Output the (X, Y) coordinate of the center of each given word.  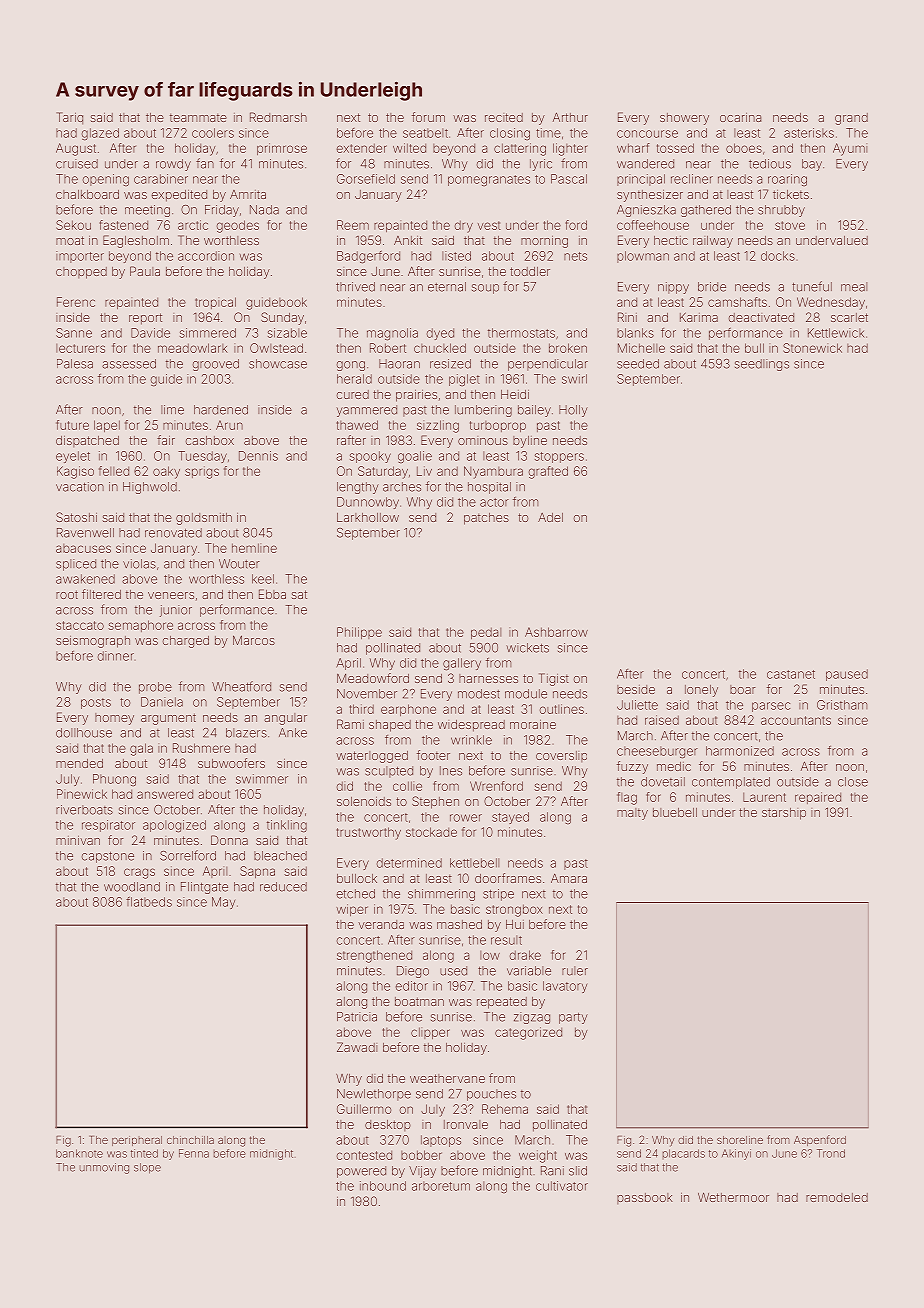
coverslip (561, 756)
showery (684, 119)
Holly (573, 411)
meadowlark (193, 348)
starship (784, 814)
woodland (132, 887)
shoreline (740, 1140)
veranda (381, 924)
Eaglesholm (136, 241)
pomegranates (489, 180)
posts (96, 703)
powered (361, 1172)
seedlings (762, 365)
